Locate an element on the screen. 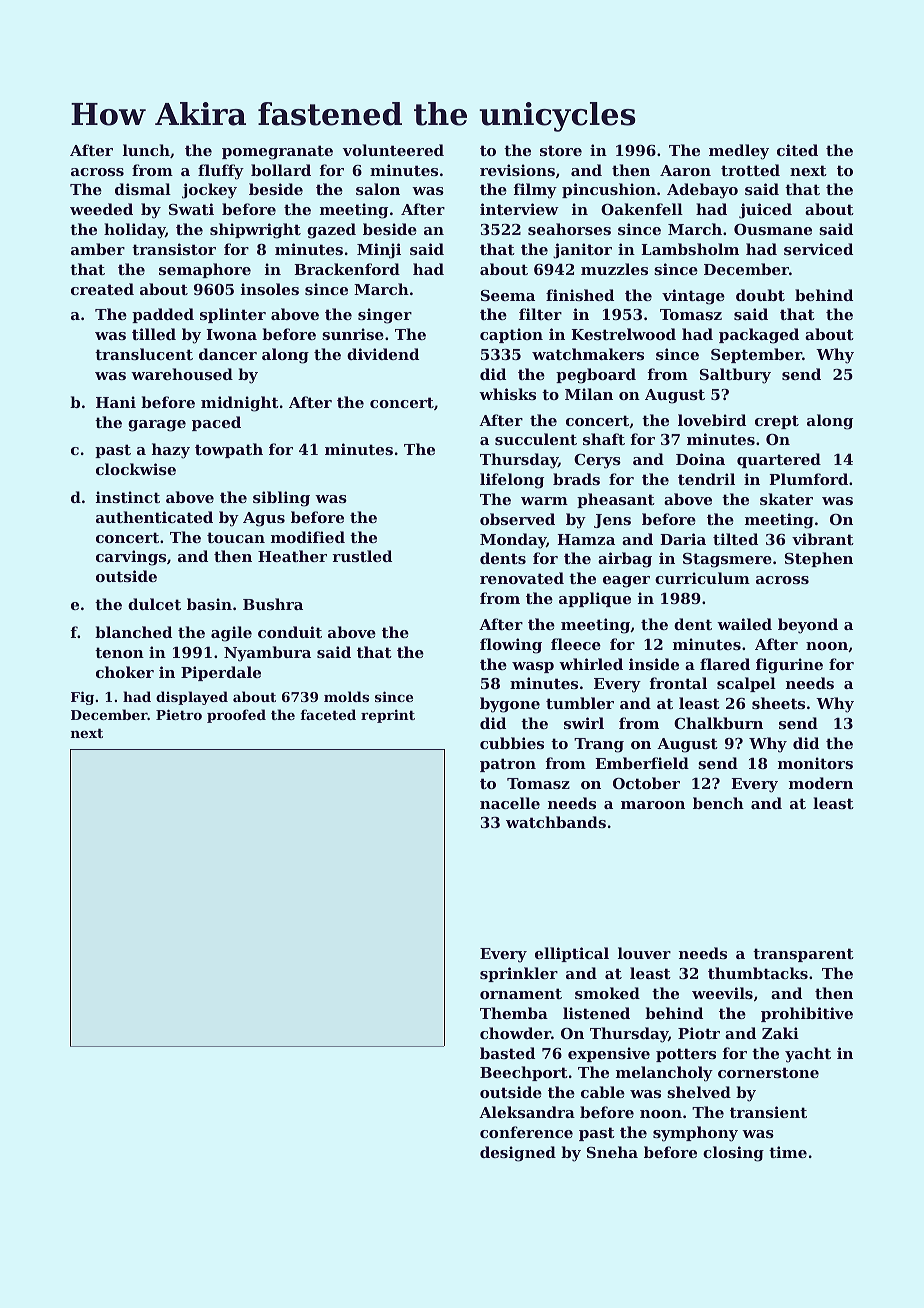 This screenshot has height=1308, width=924. scalpel is located at coordinates (746, 684).
